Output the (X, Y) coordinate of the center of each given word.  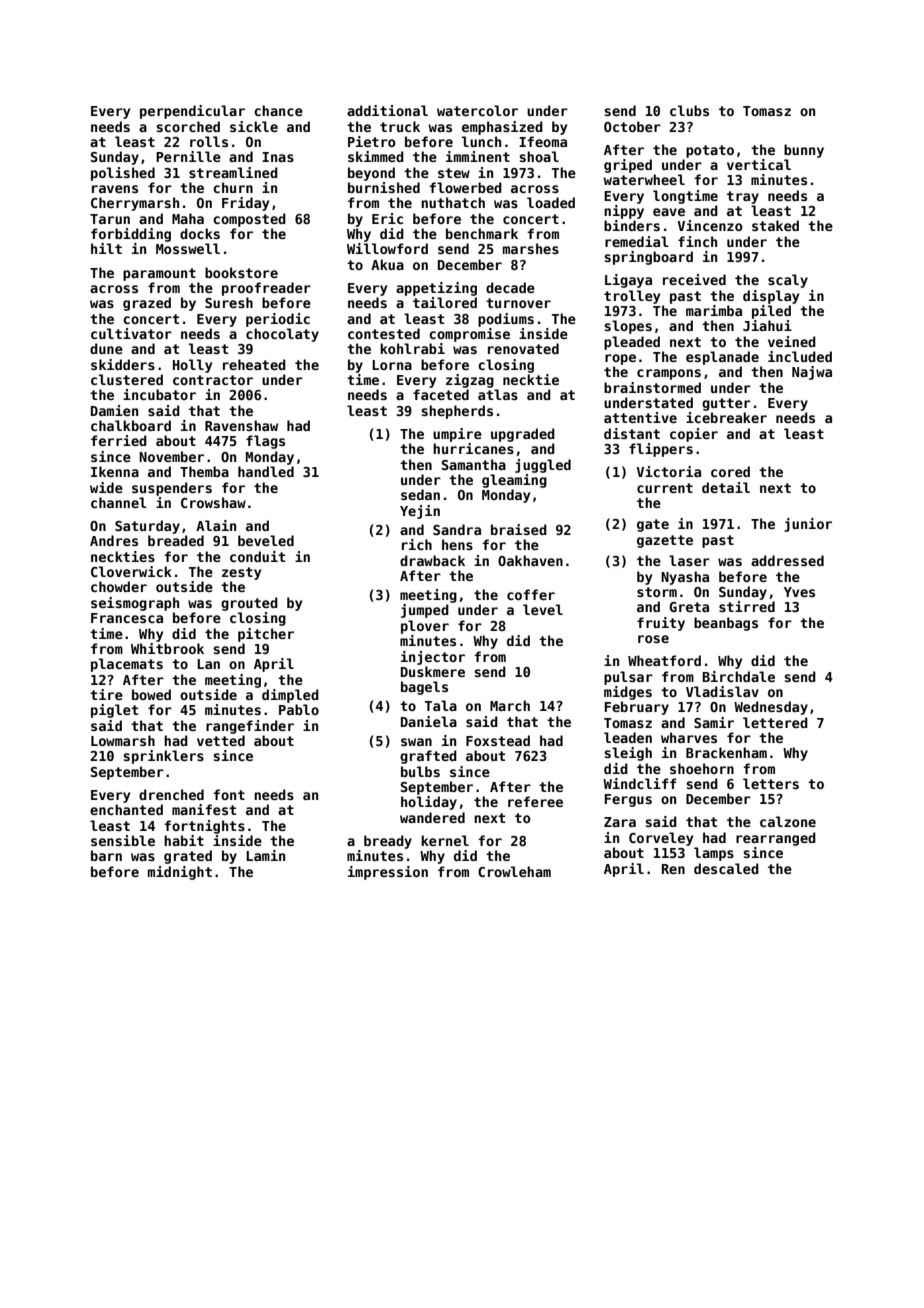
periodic (278, 320)
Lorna (392, 365)
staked (775, 225)
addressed (787, 560)
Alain (216, 525)
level (543, 609)
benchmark (482, 233)
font (229, 794)
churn (233, 187)
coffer (531, 594)
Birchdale (738, 676)
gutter (726, 404)
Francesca (127, 618)
